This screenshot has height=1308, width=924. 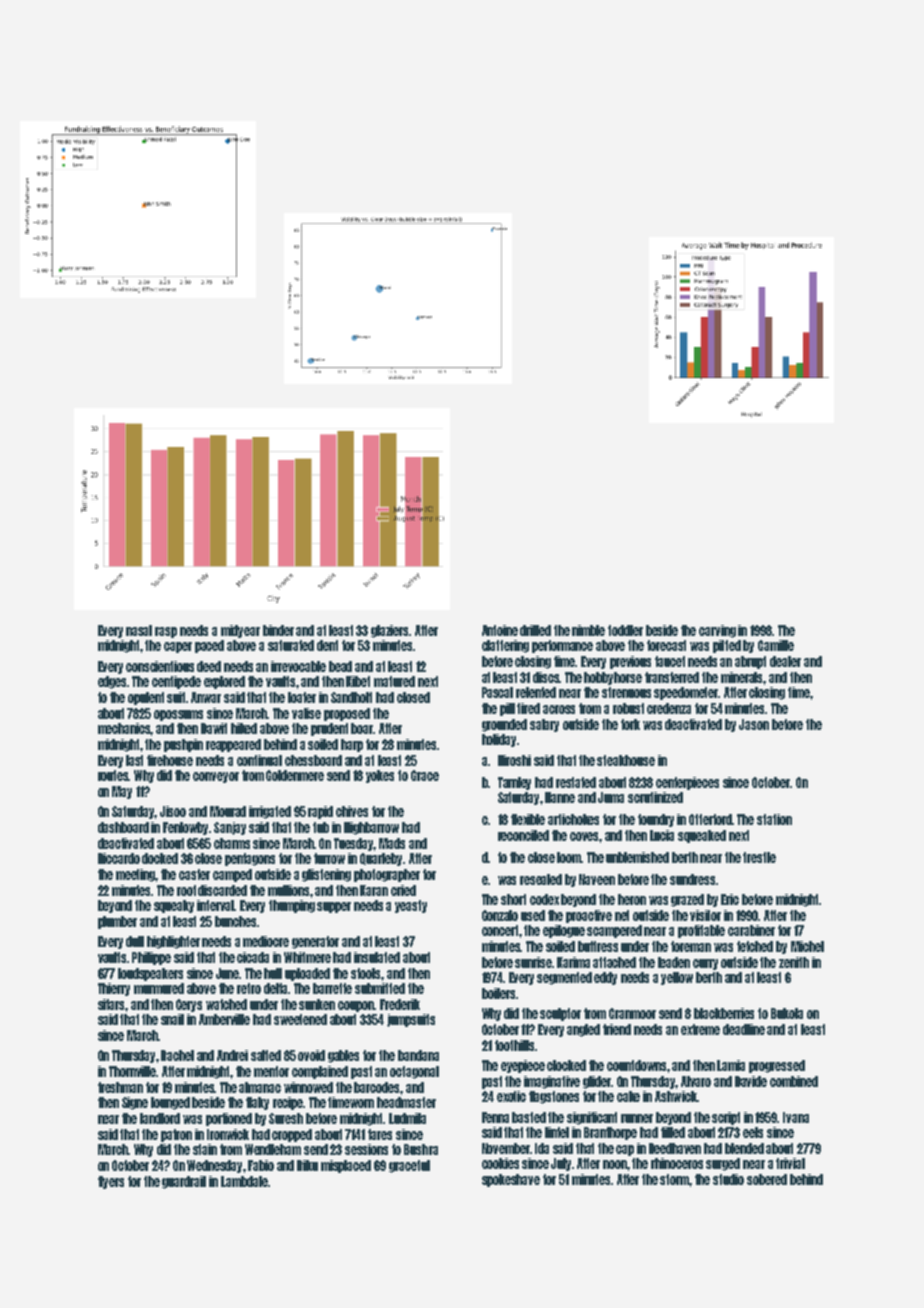 I want to click on nasal, so click(x=139, y=630).
